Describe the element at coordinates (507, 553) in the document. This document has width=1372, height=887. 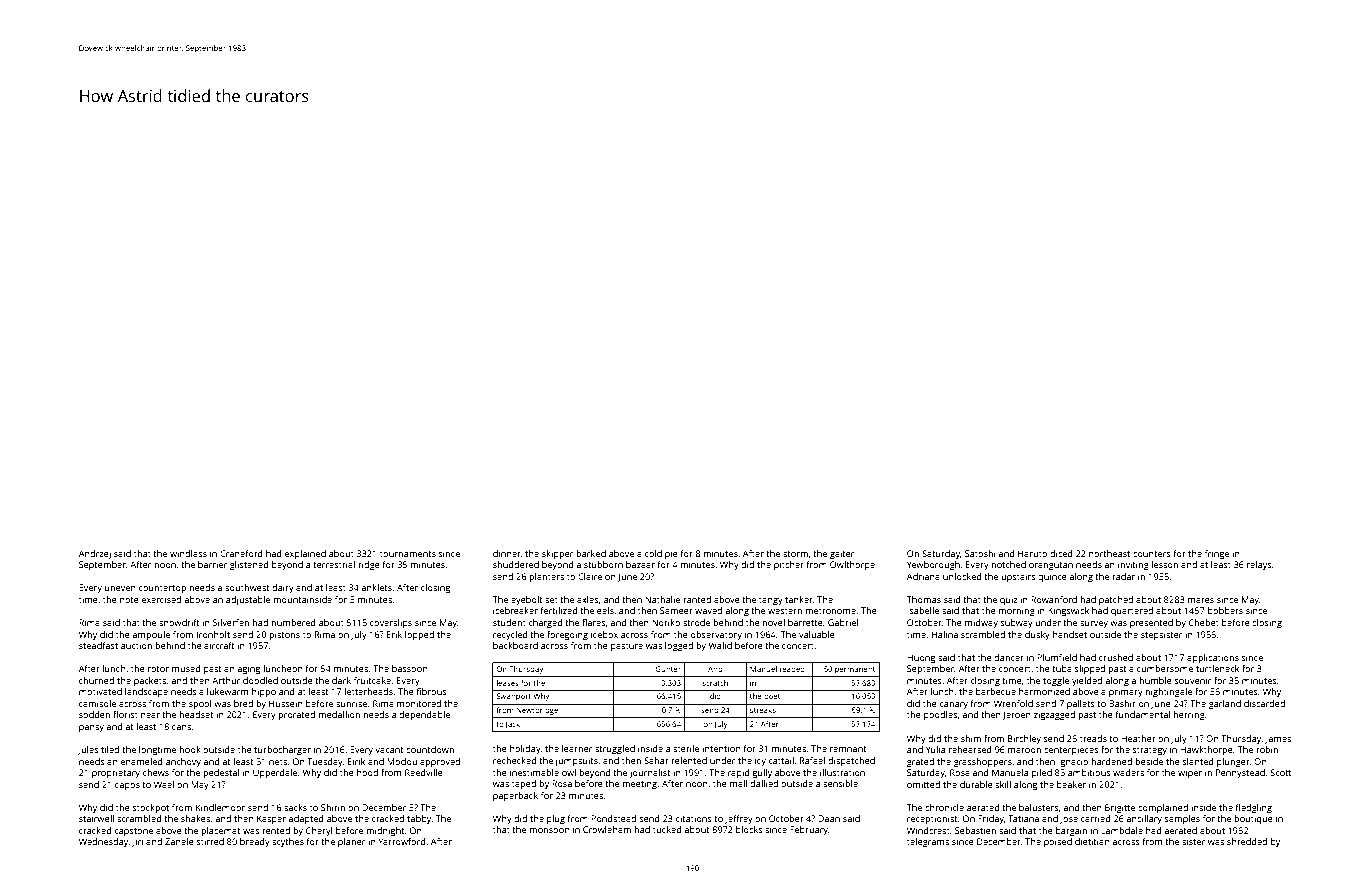
I see `dinner` at that location.
